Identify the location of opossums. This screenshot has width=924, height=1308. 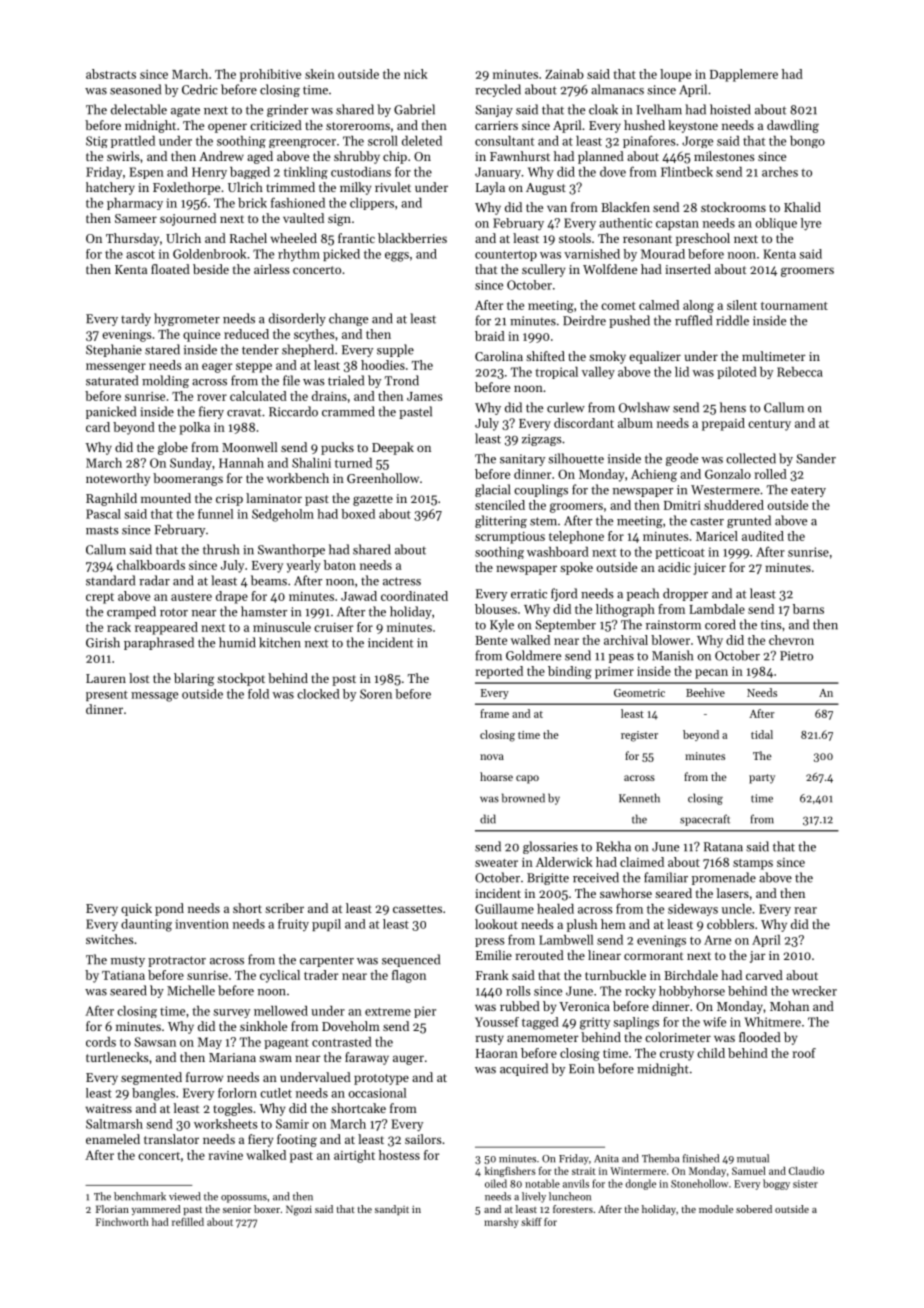
(244, 1199).
